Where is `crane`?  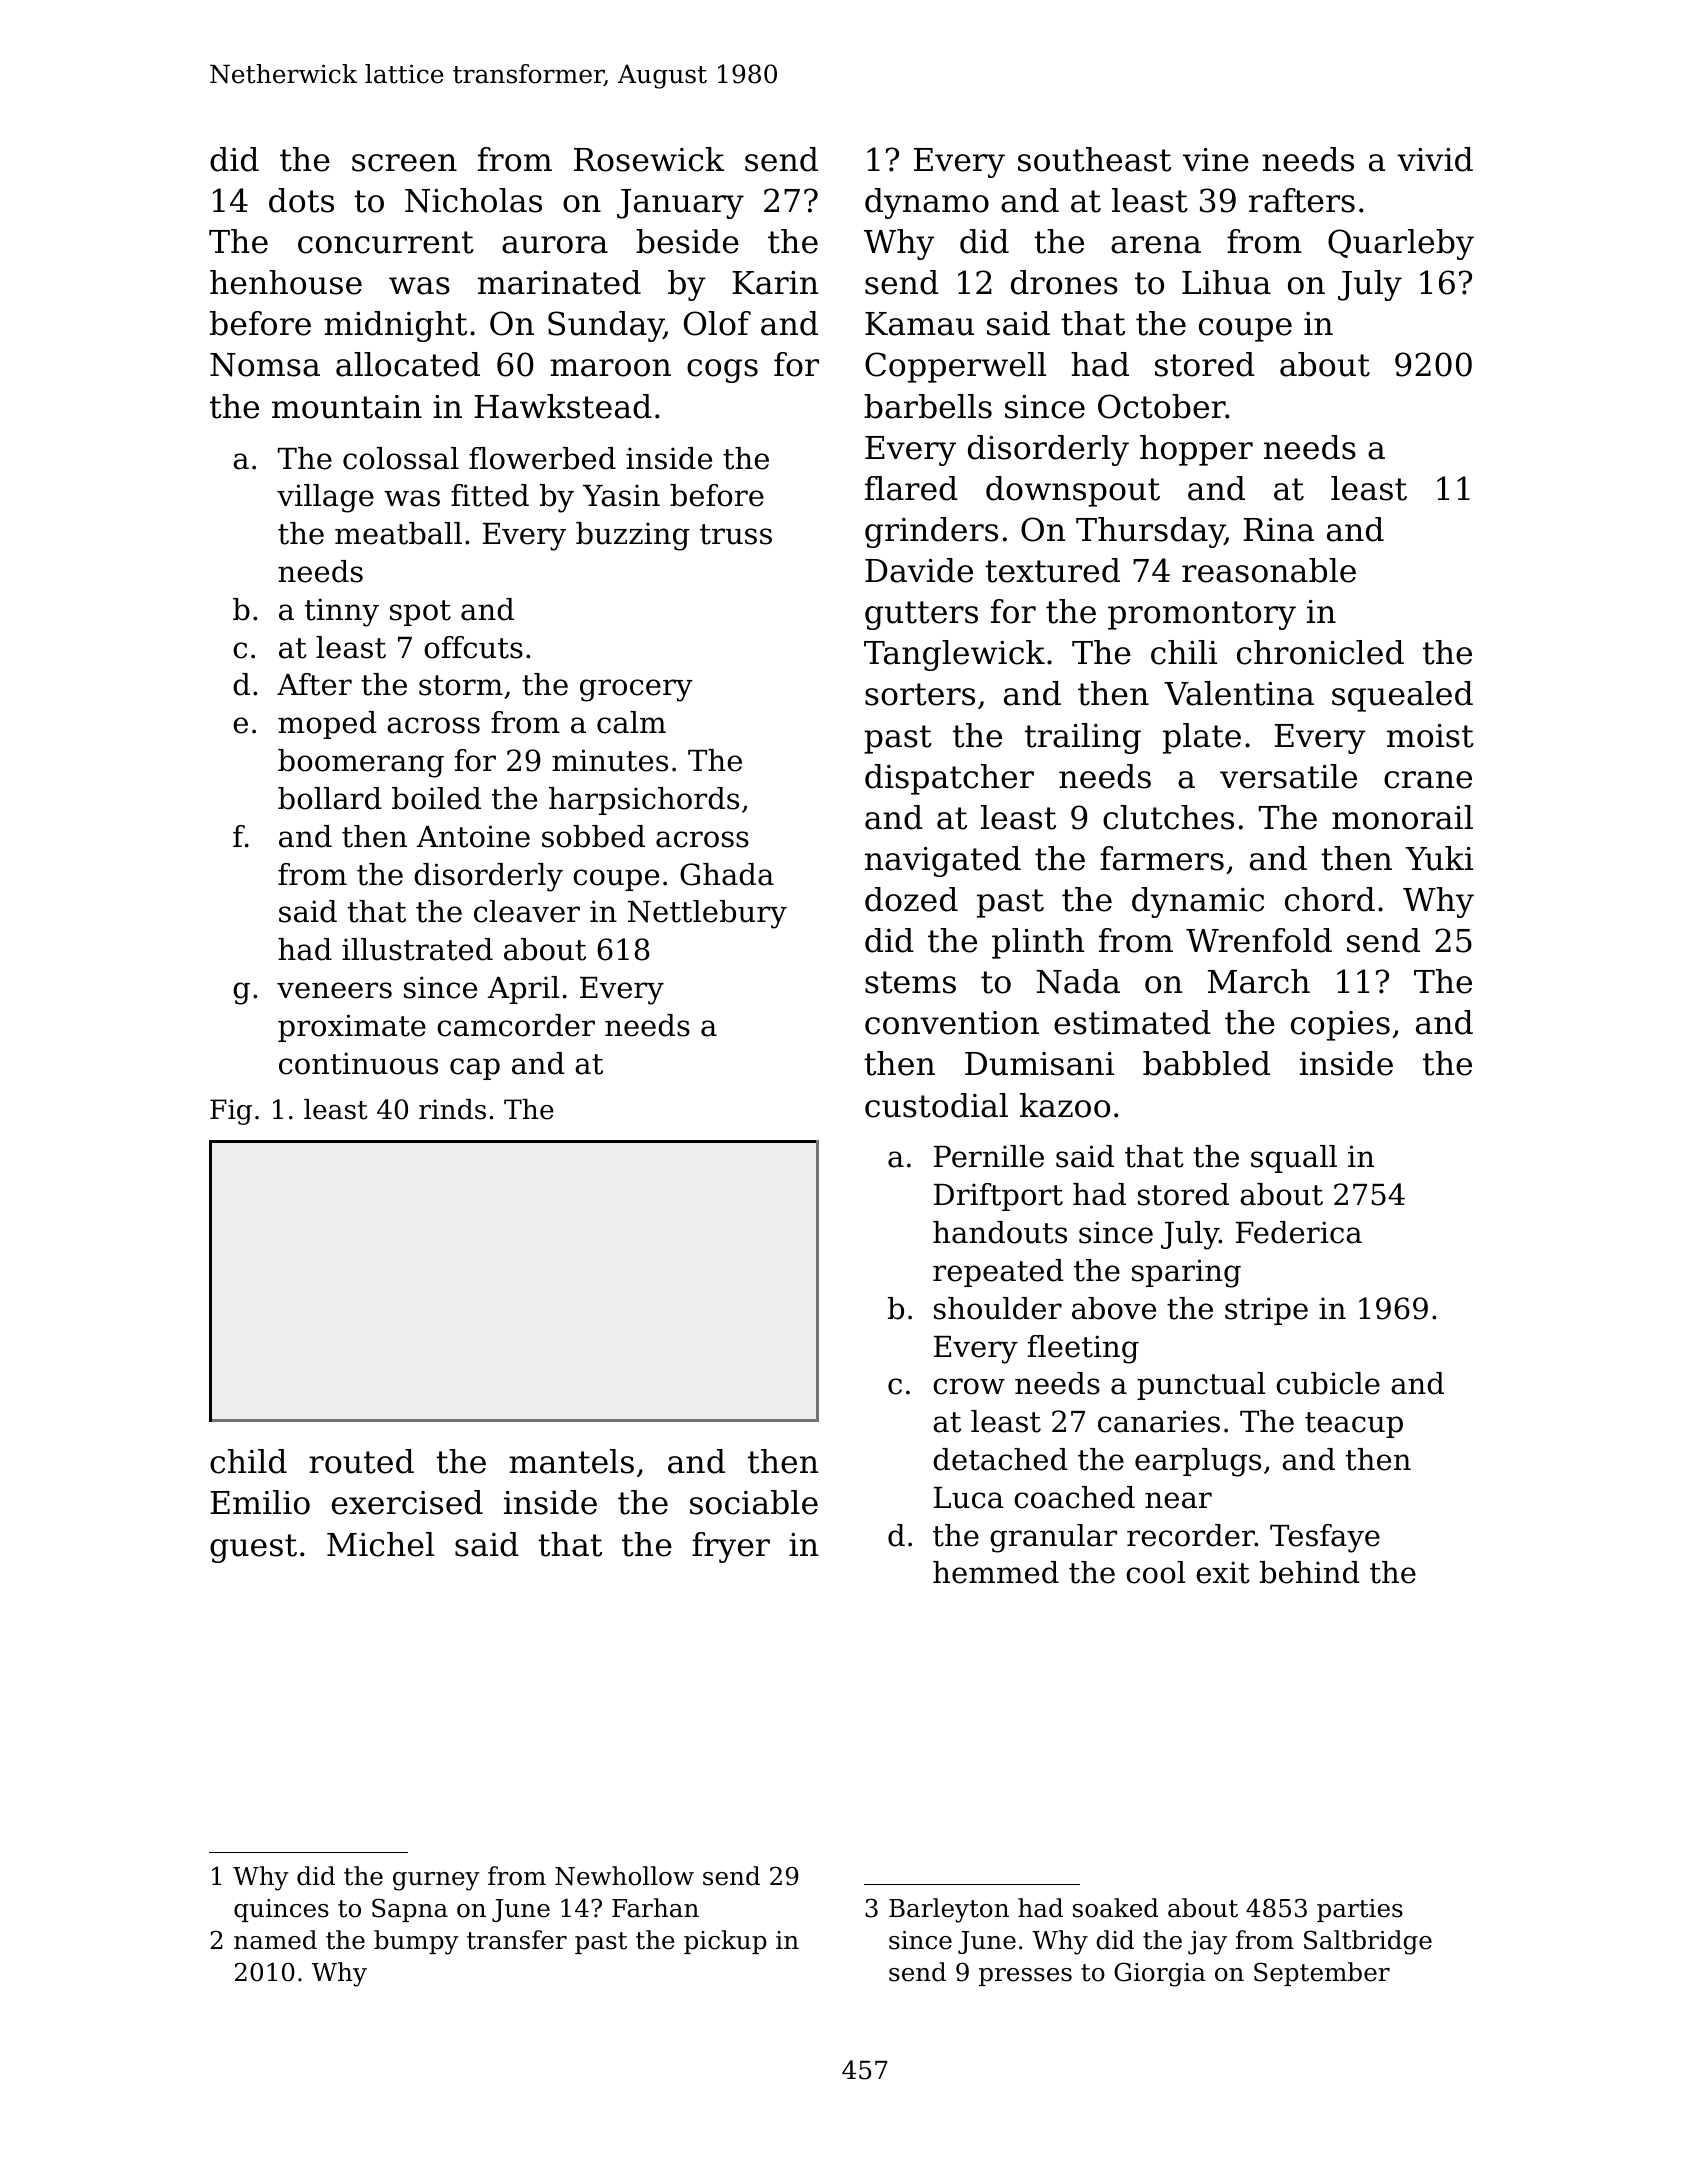 crane is located at coordinates (1428, 780).
